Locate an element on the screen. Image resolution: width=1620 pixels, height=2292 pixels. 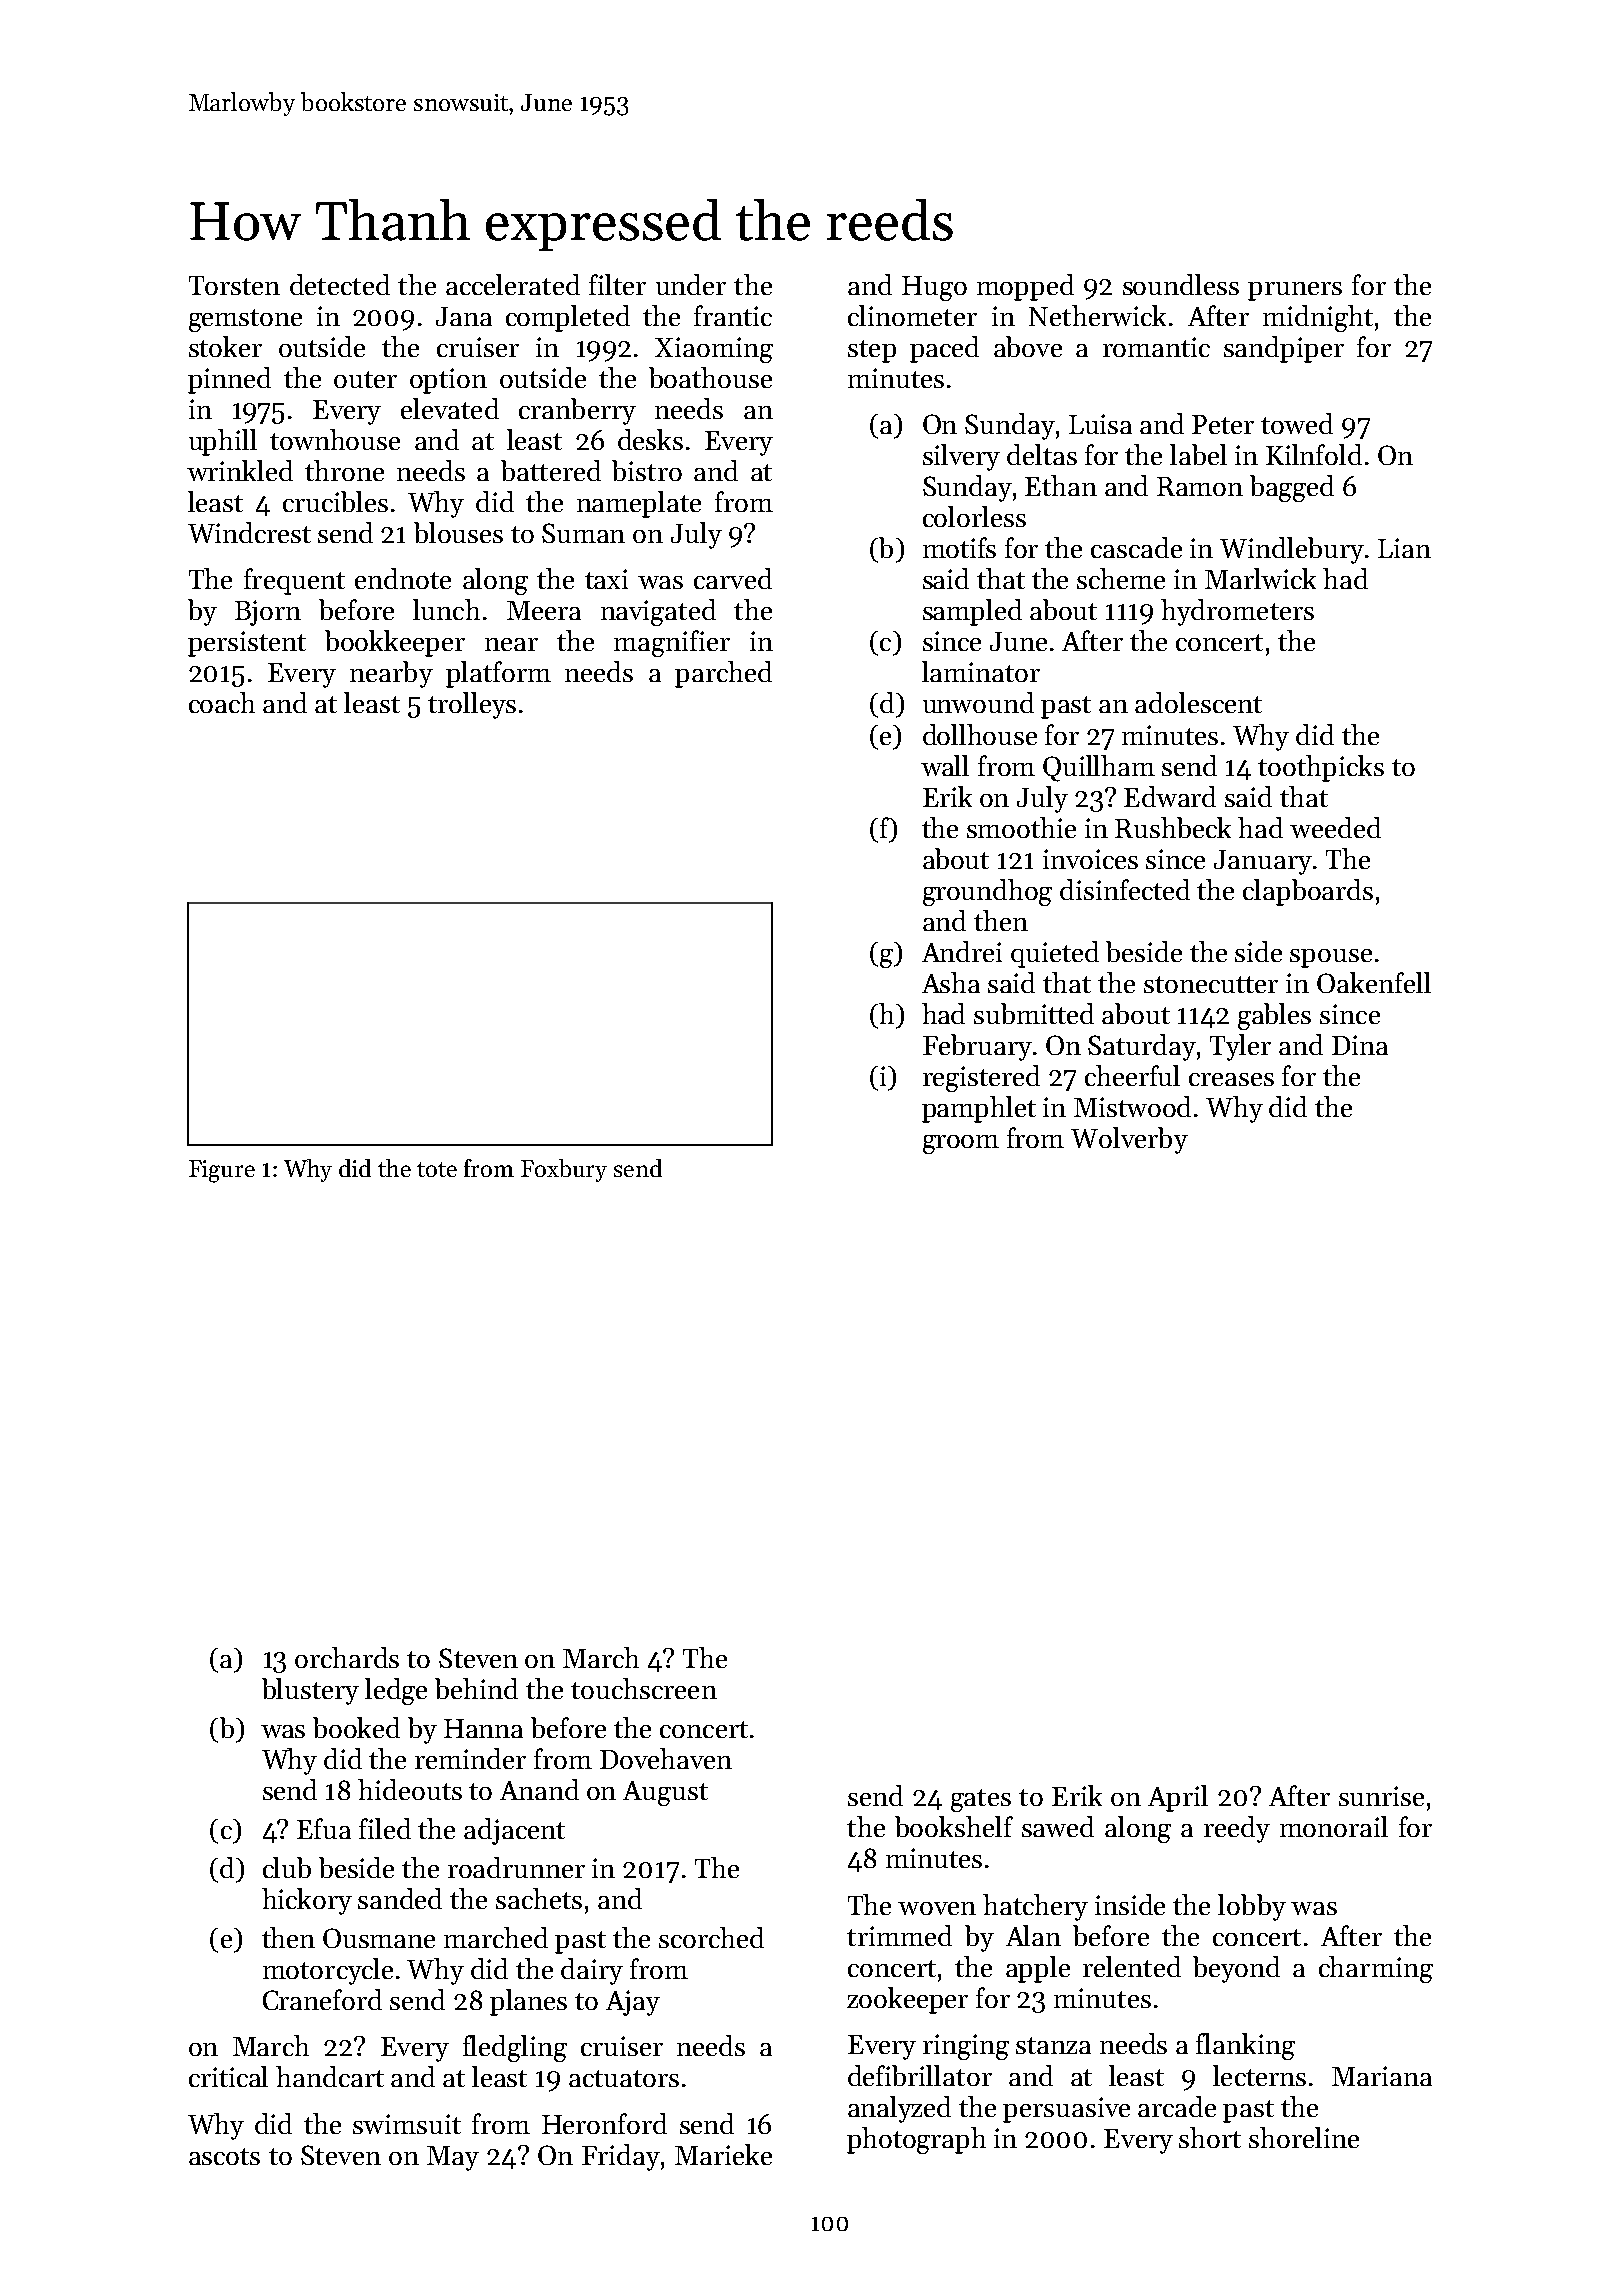
Wolverby is located at coordinates (1129, 1140).
